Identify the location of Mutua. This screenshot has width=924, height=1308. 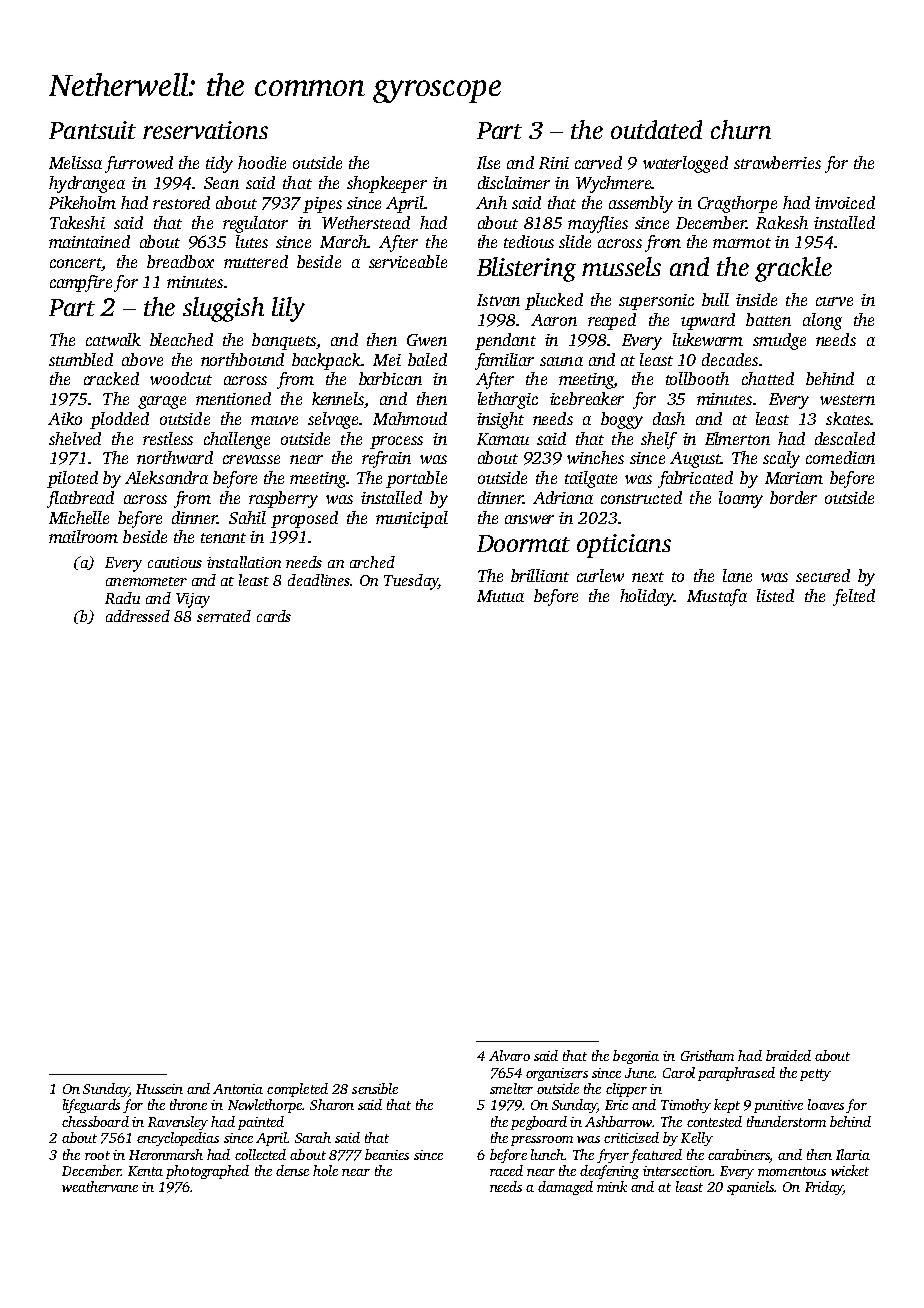
(500, 596).
